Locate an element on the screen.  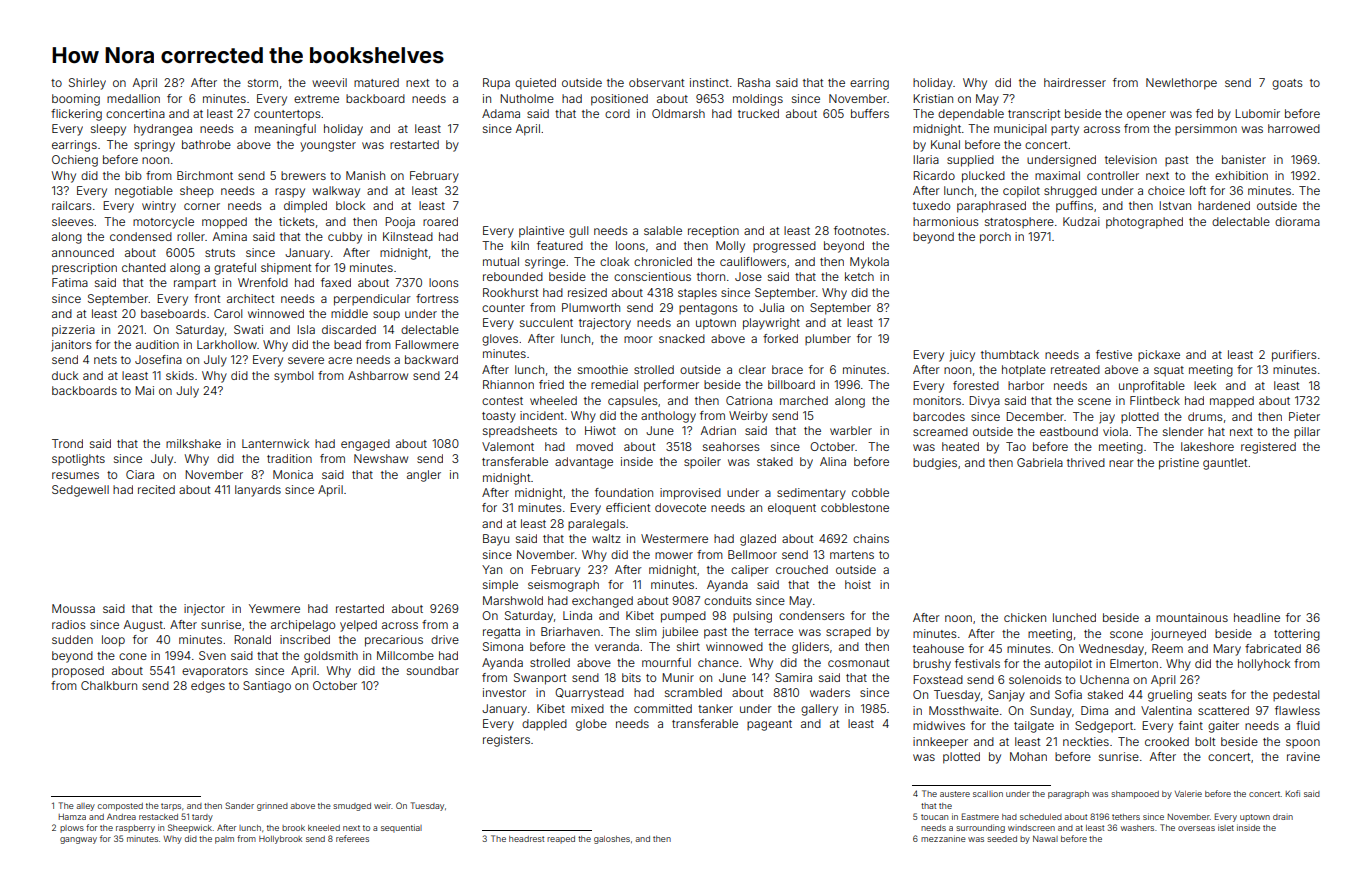
Ilaria is located at coordinates (926, 159).
